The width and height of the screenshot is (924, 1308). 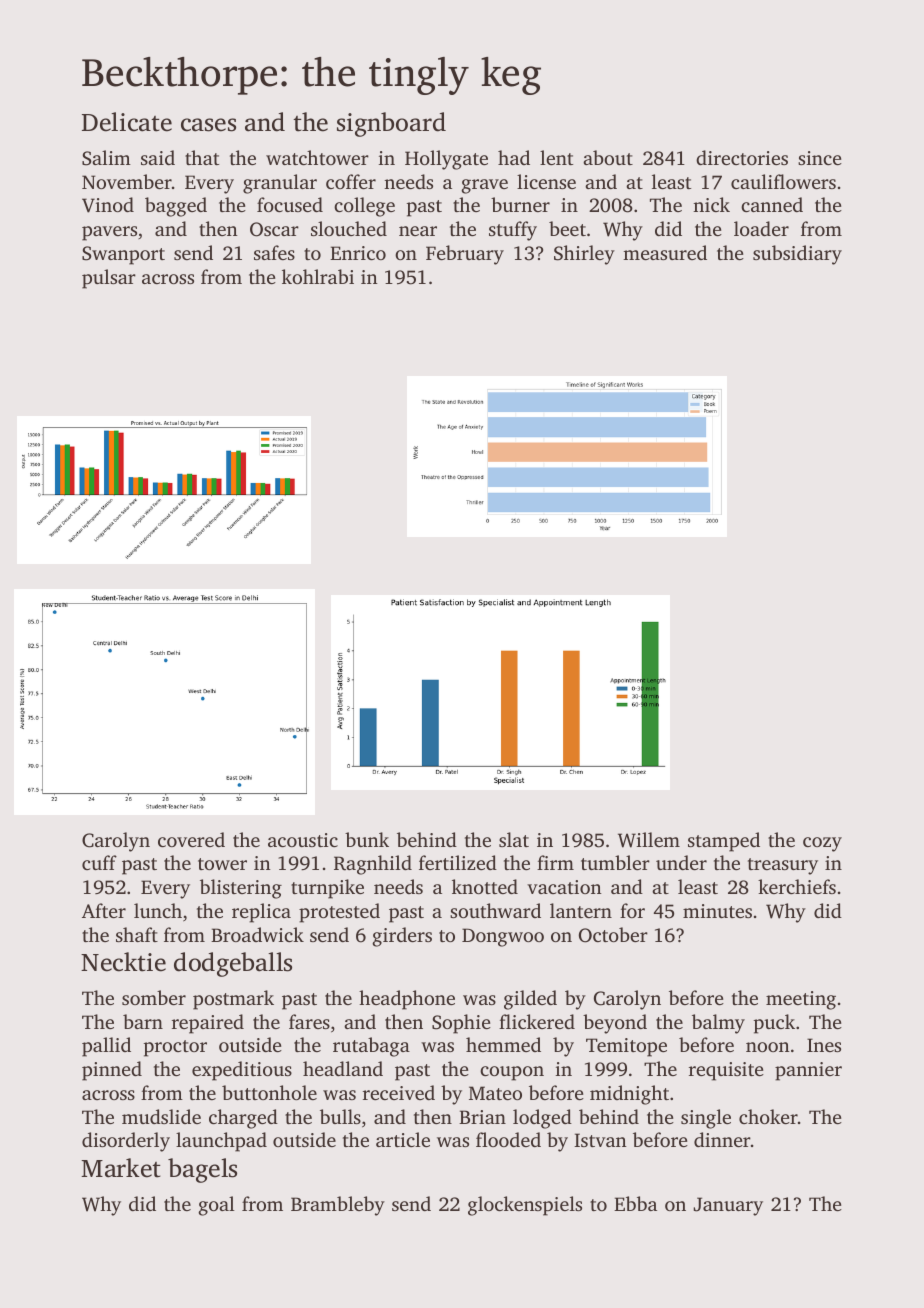 I want to click on Ebba, so click(x=635, y=1203).
